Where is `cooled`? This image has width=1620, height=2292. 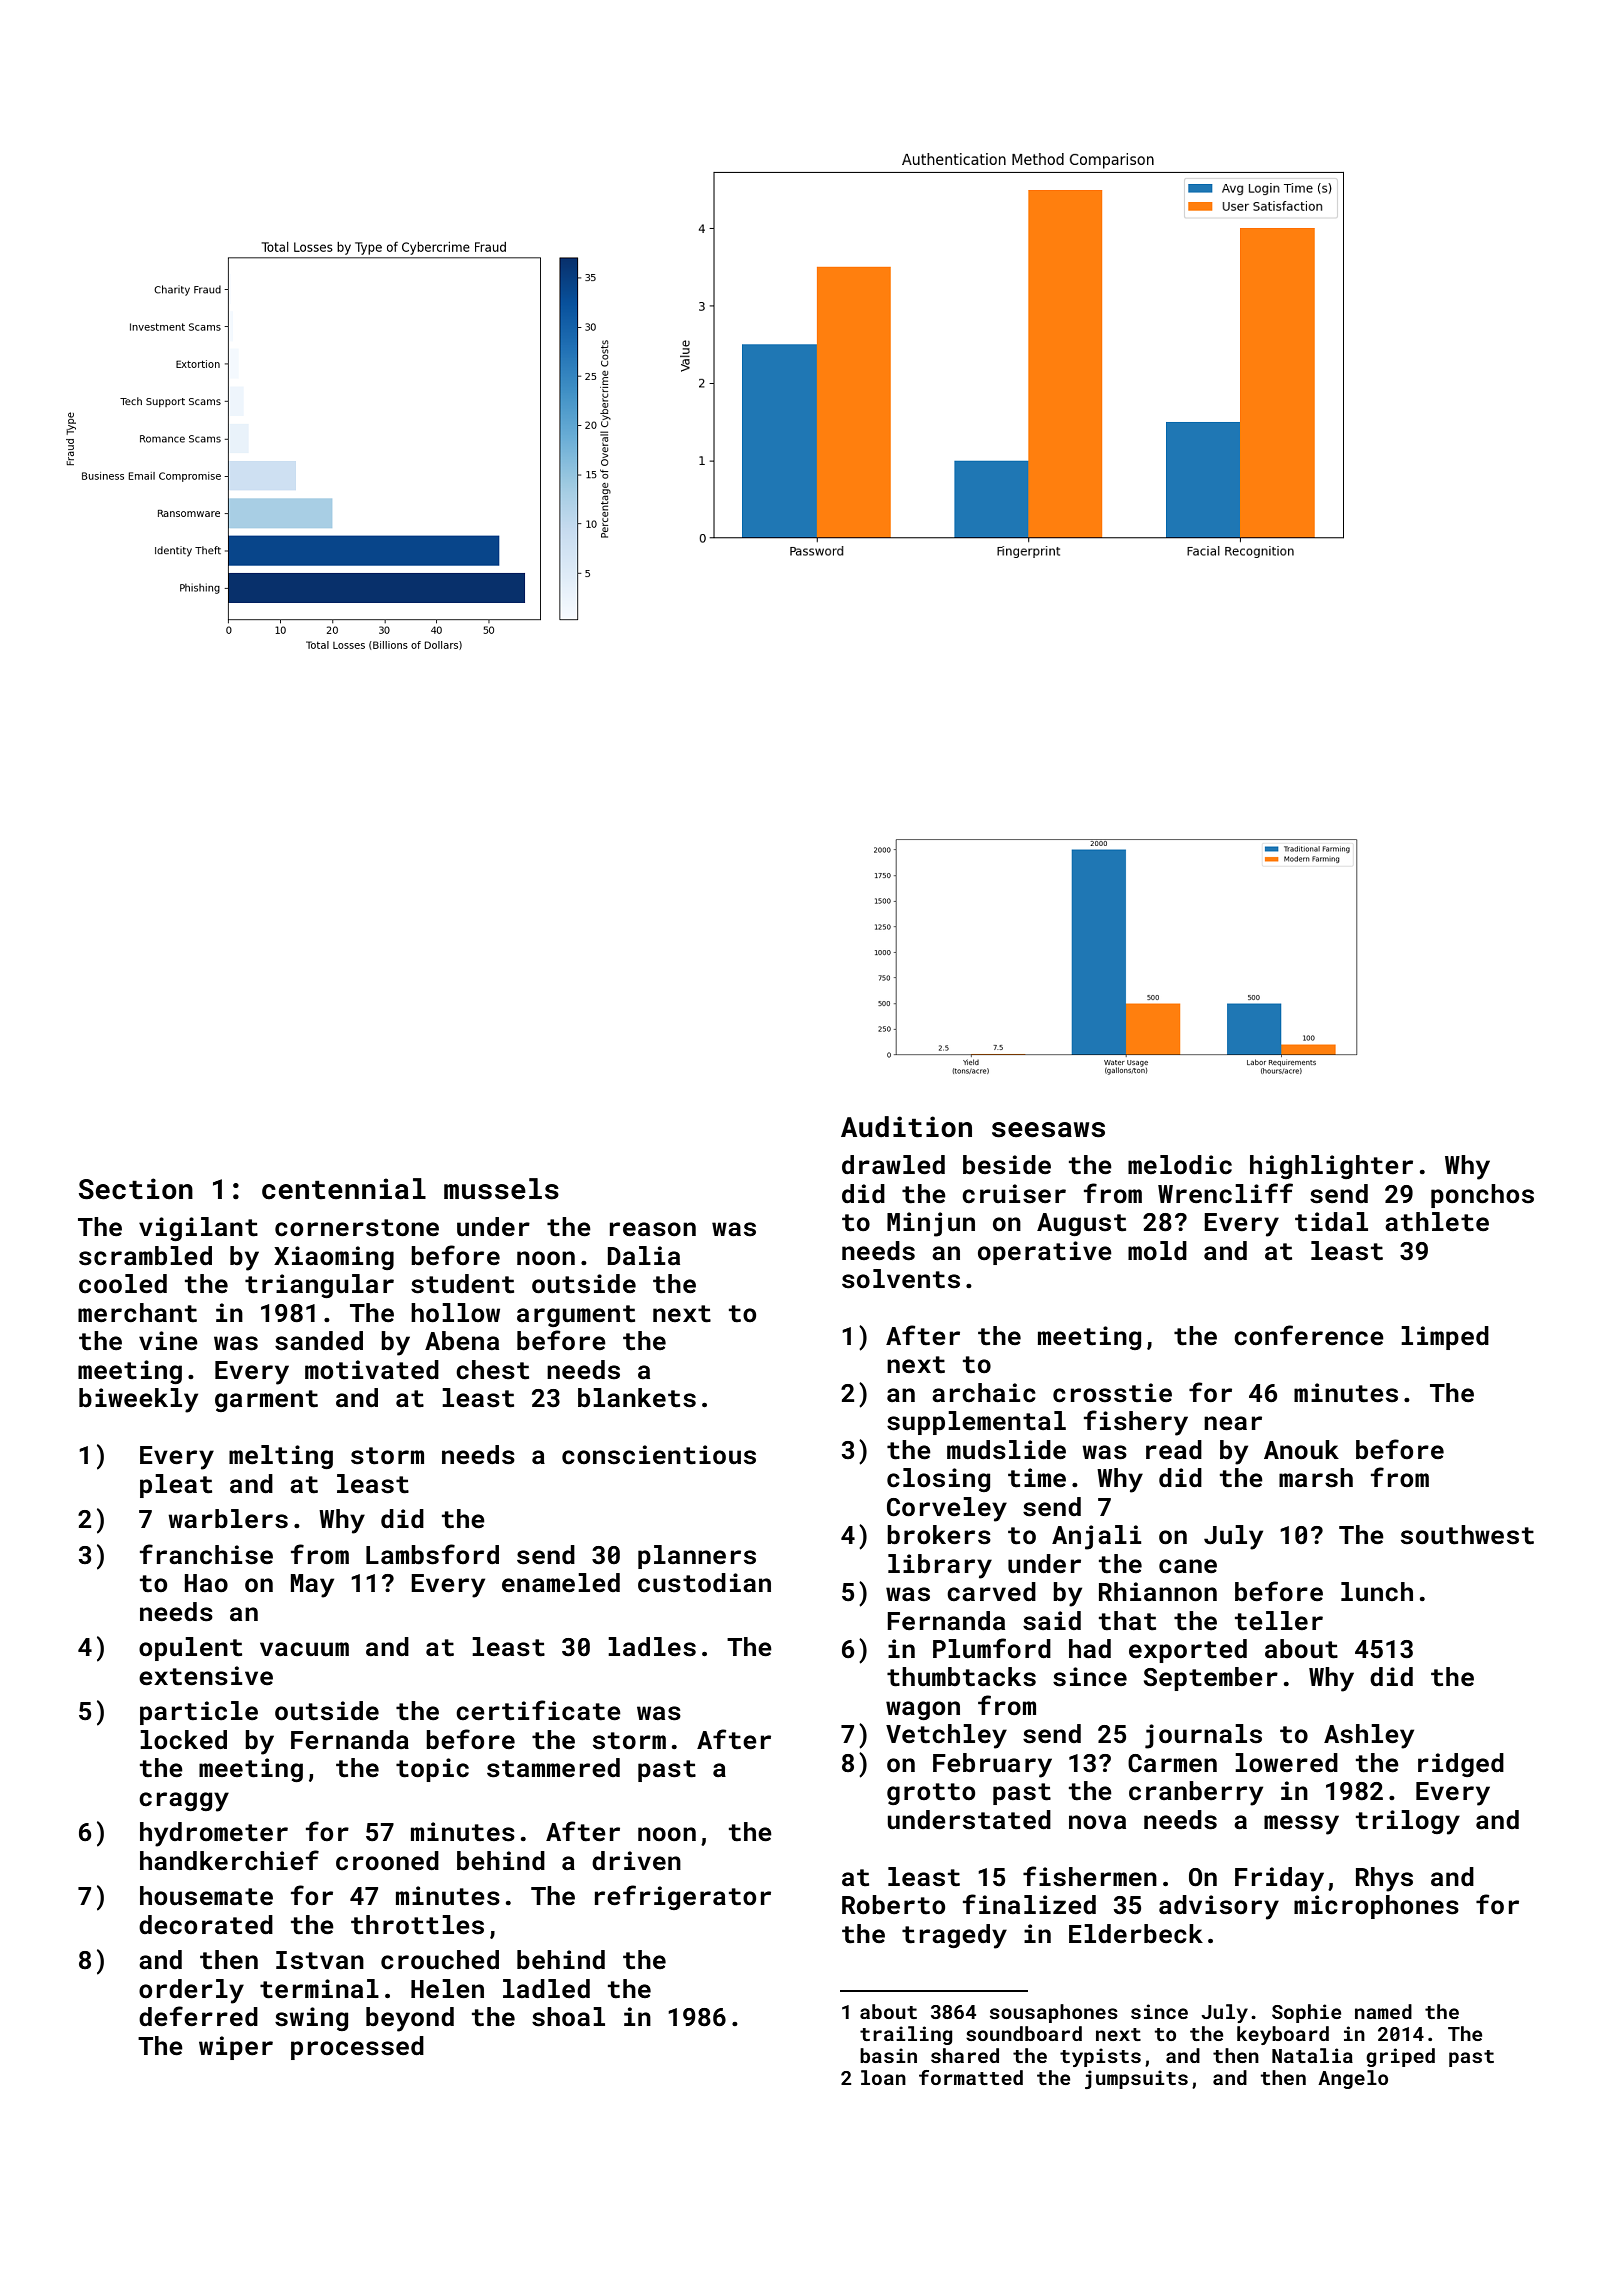 cooled is located at coordinates (123, 1284).
